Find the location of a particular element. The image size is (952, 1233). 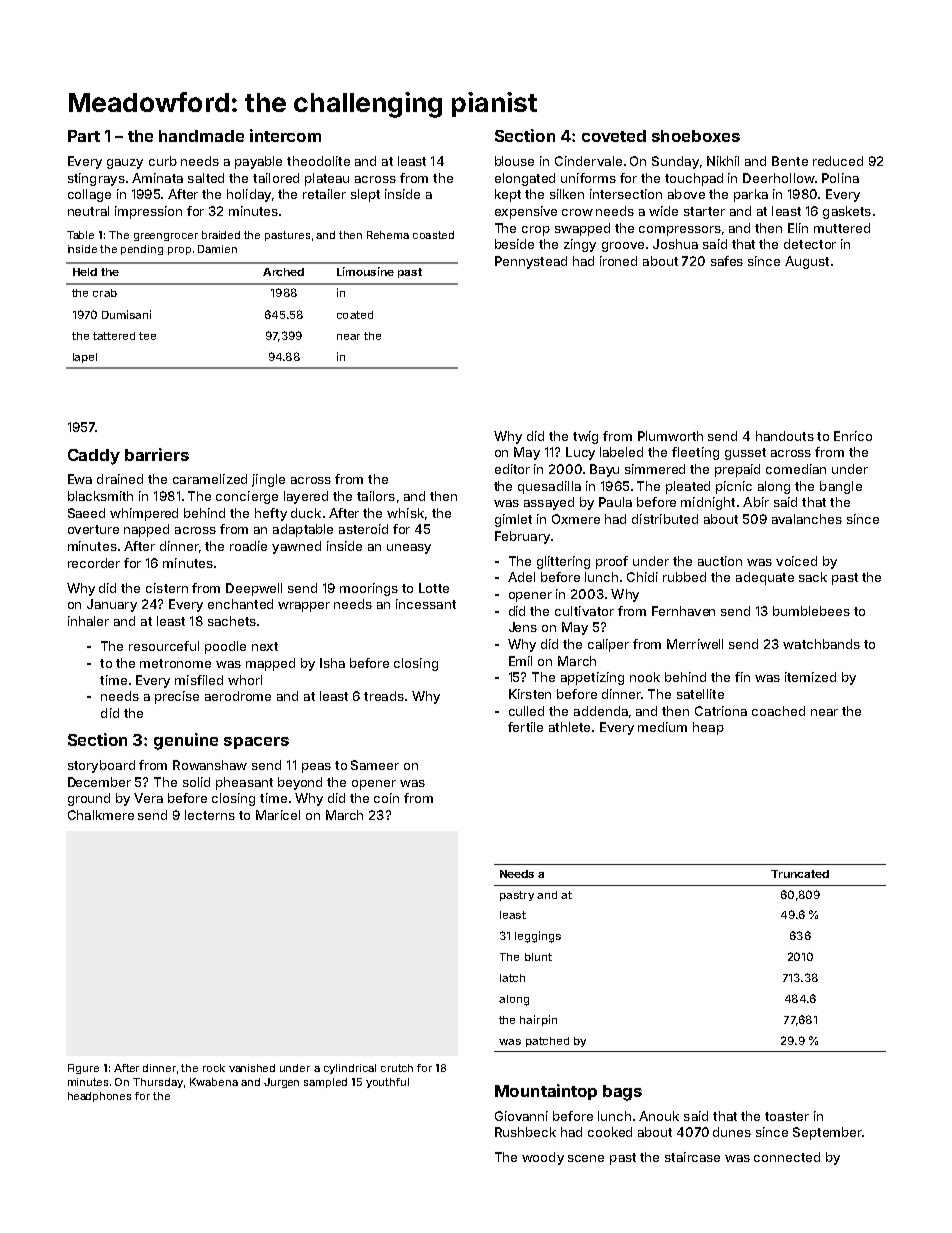

glittering is located at coordinates (563, 562).
